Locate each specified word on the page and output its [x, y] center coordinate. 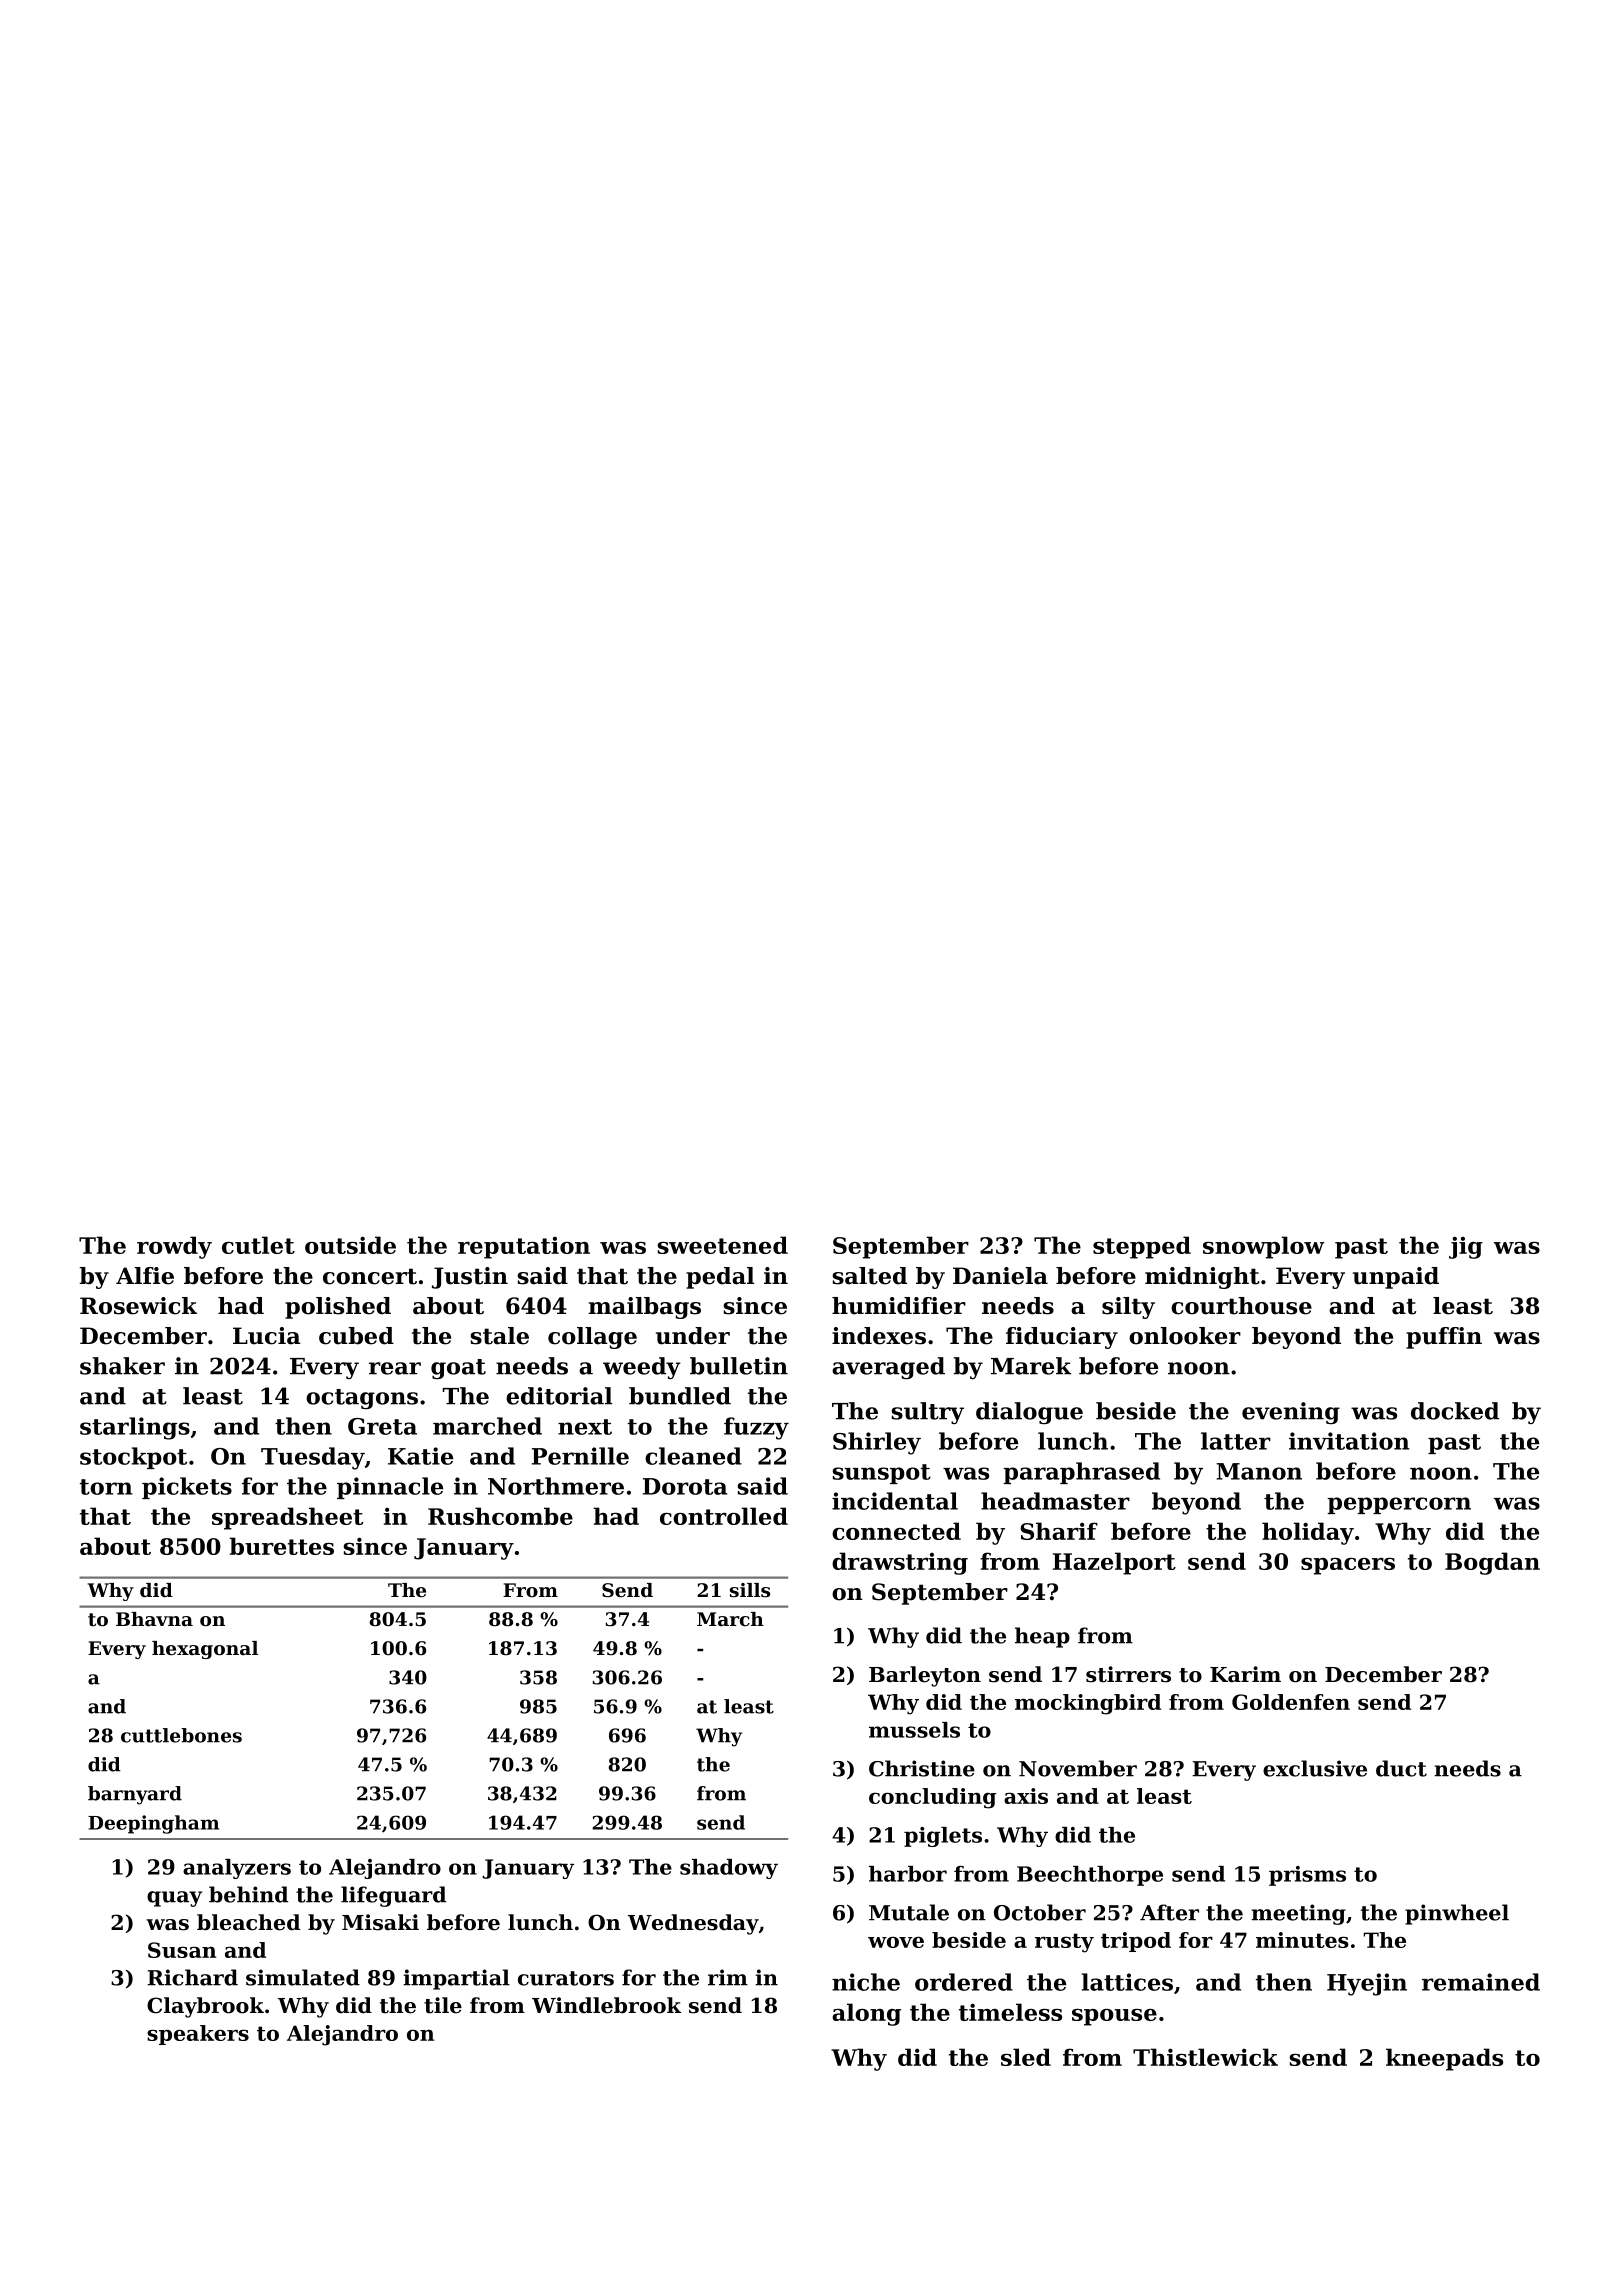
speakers [198, 2035]
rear [395, 1368]
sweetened [722, 1245]
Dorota [685, 1486]
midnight [1202, 1278]
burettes [282, 1546]
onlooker [1185, 1336]
